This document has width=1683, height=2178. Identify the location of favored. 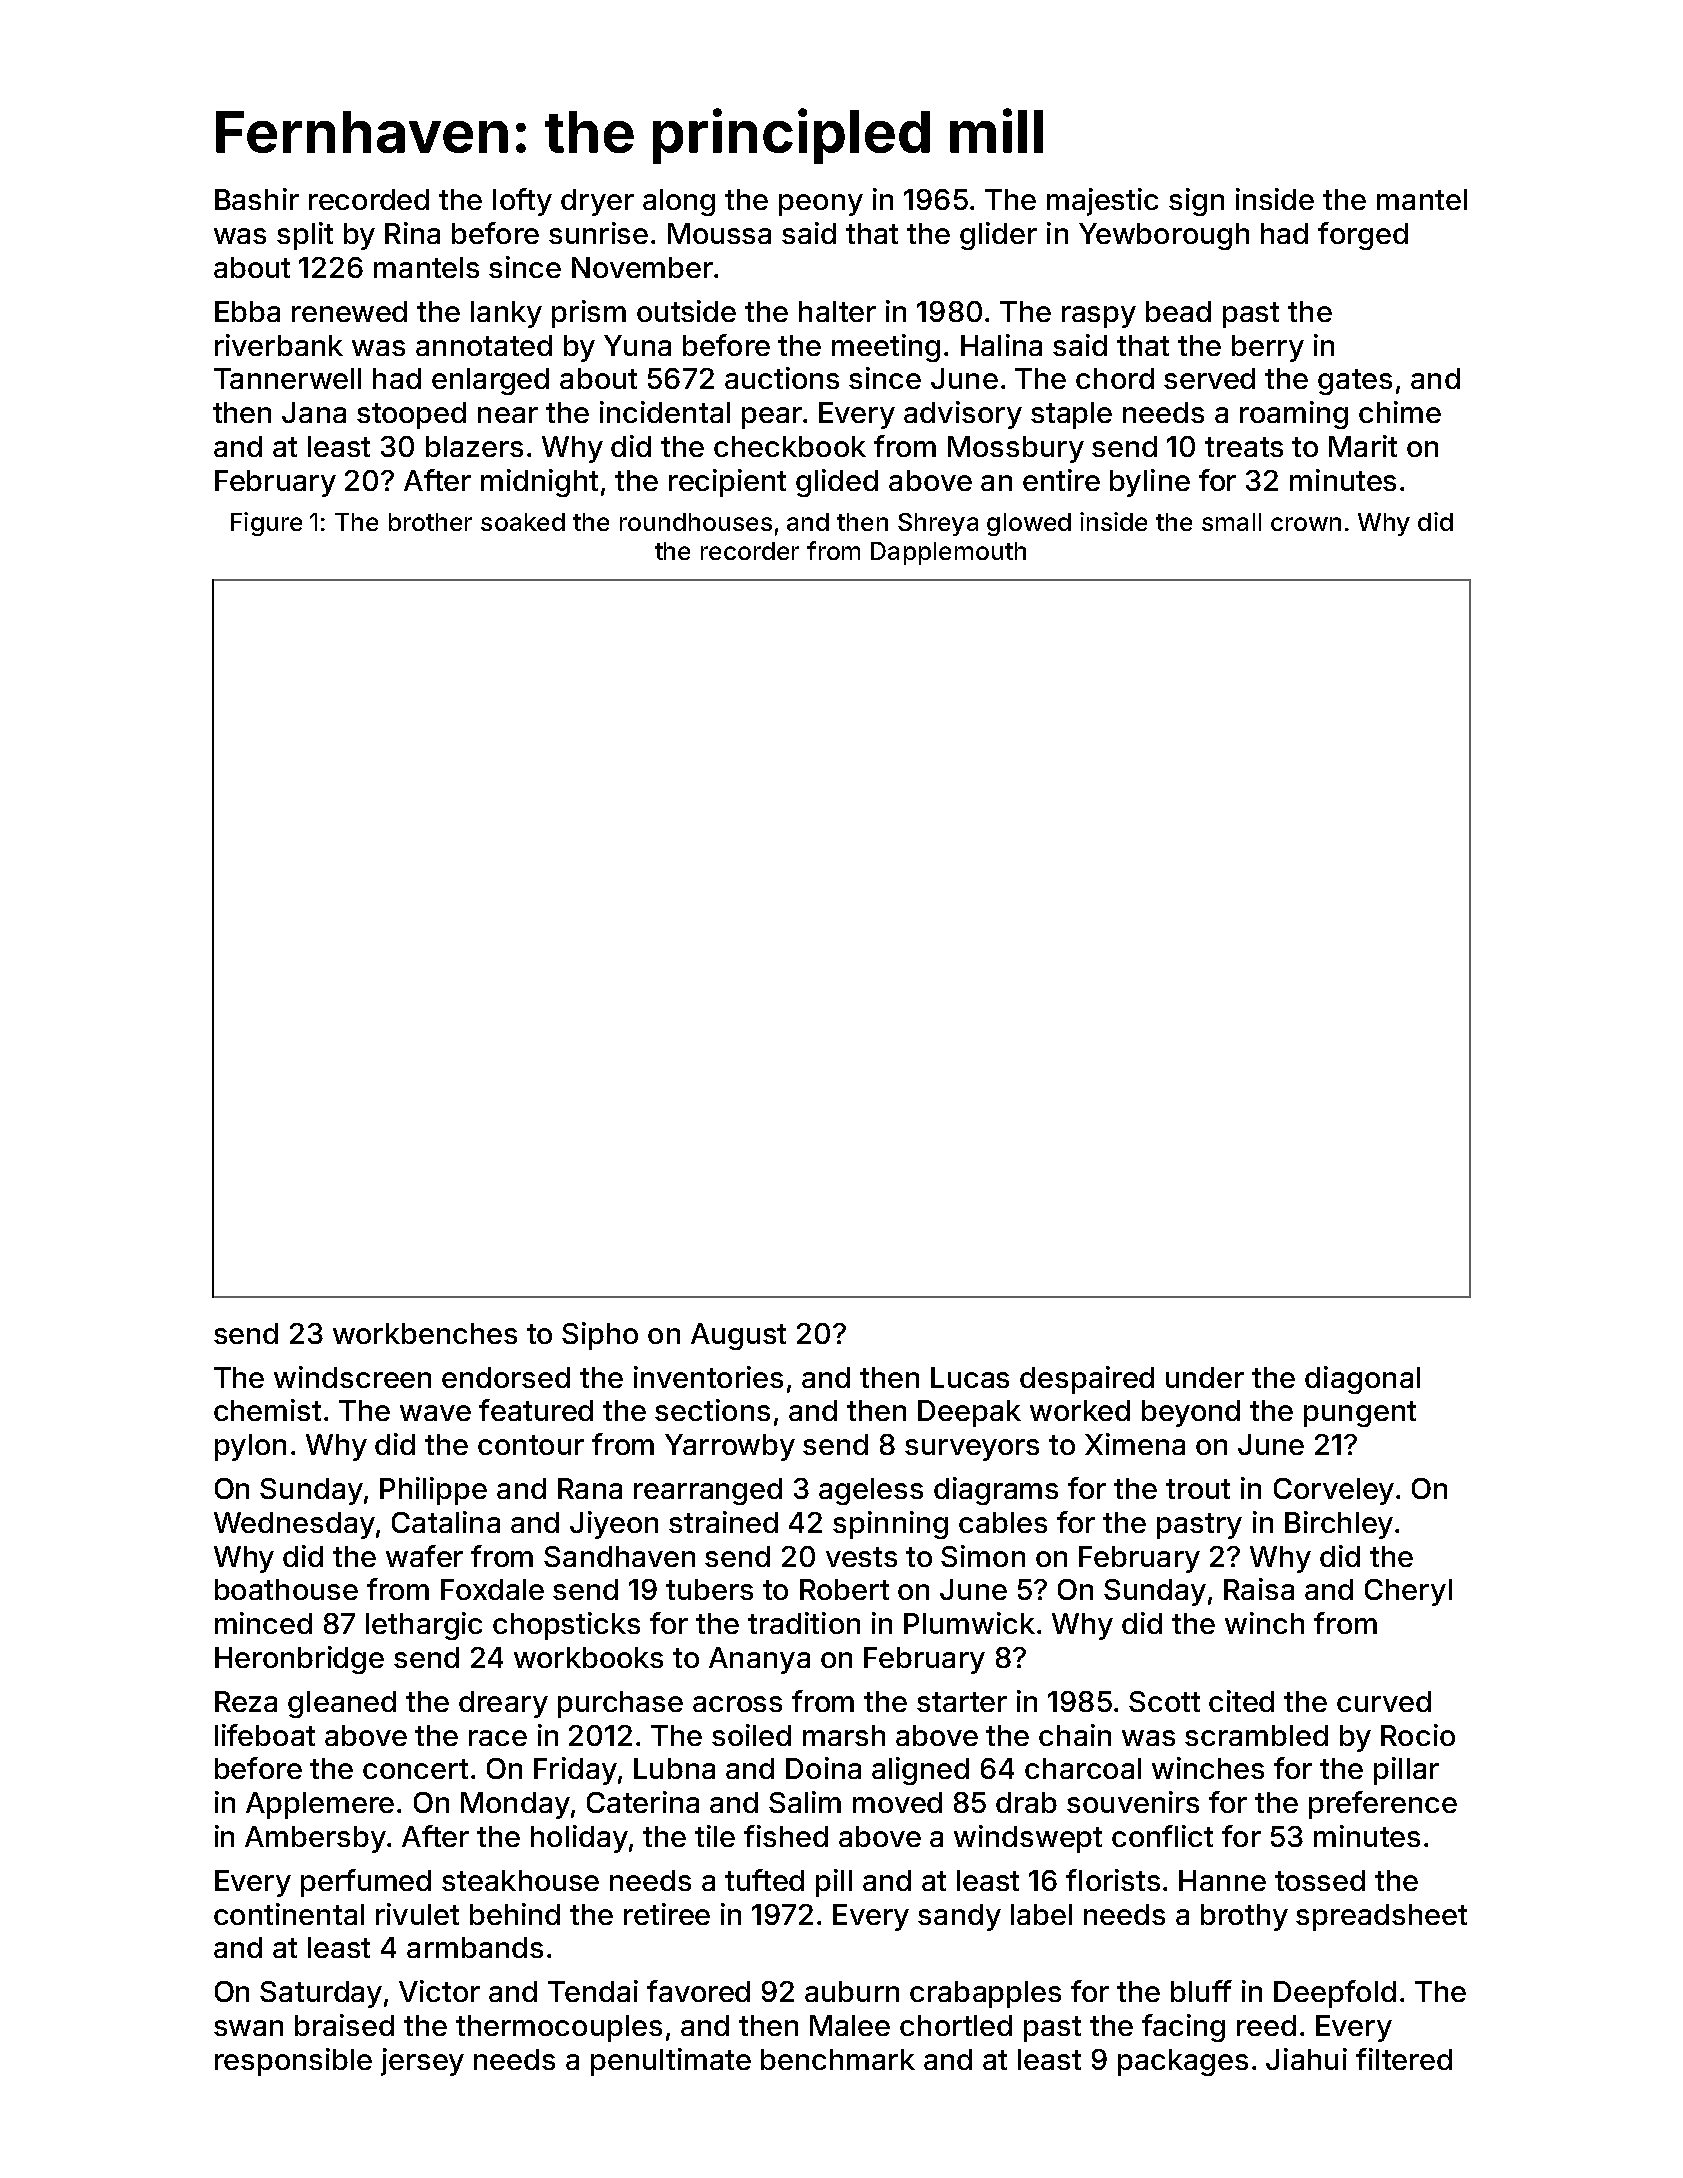
(698, 1991).
